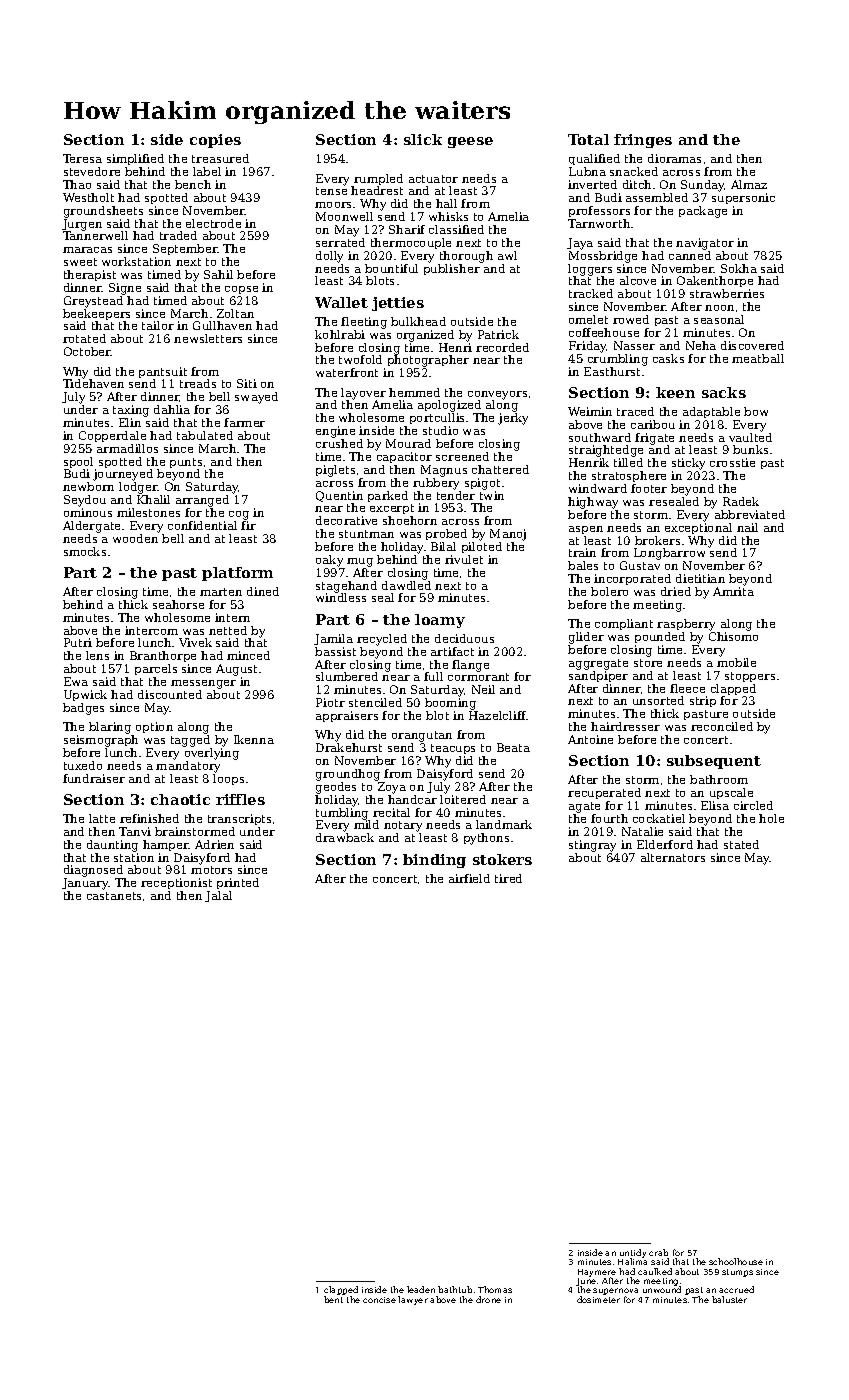 This screenshot has width=849, height=1400. What do you see at coordinates (97, 655) in the screenshot?
I see `lens` at bounding box center [97, 655].
